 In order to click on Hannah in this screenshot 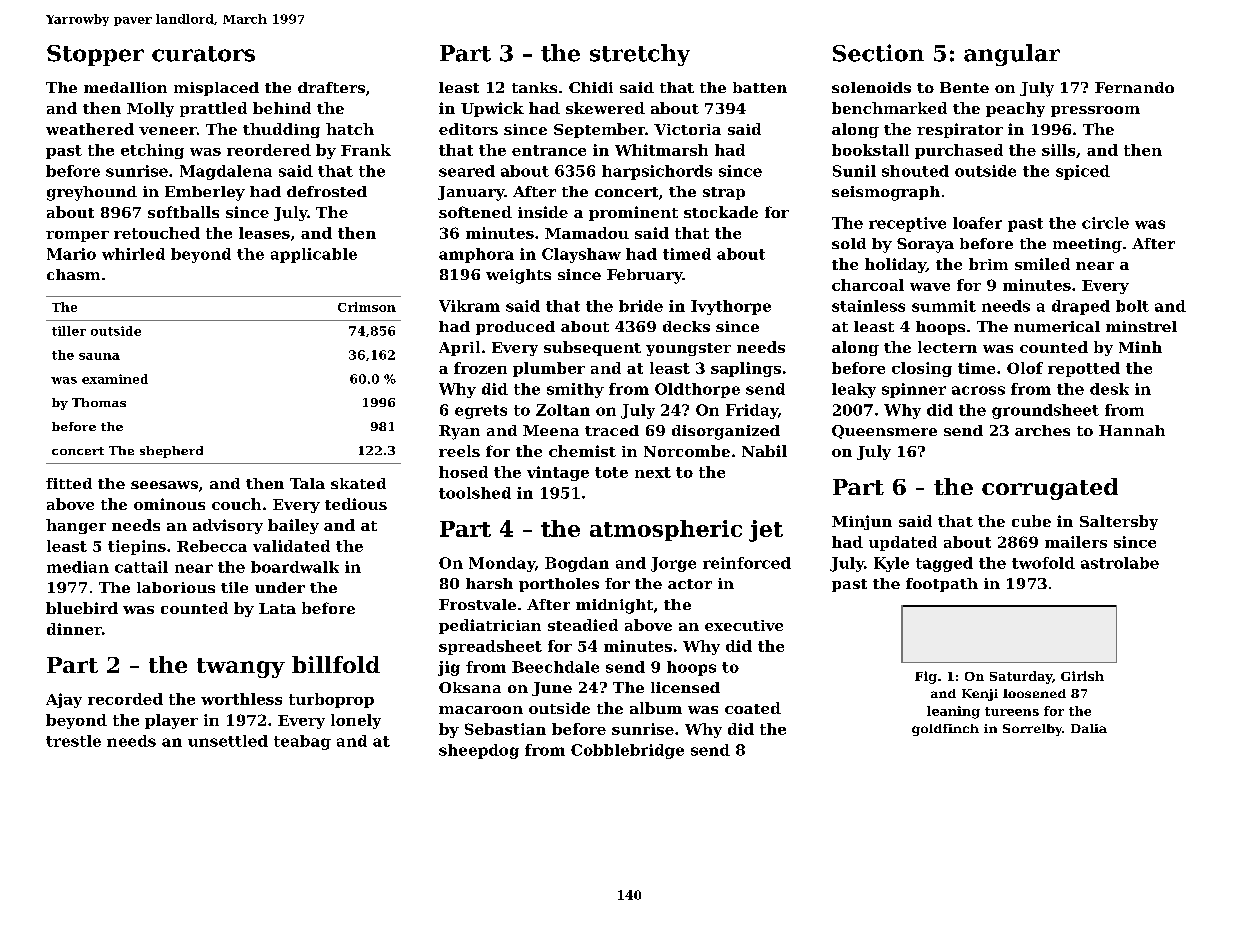, I will do `click(1132, 430)`.
